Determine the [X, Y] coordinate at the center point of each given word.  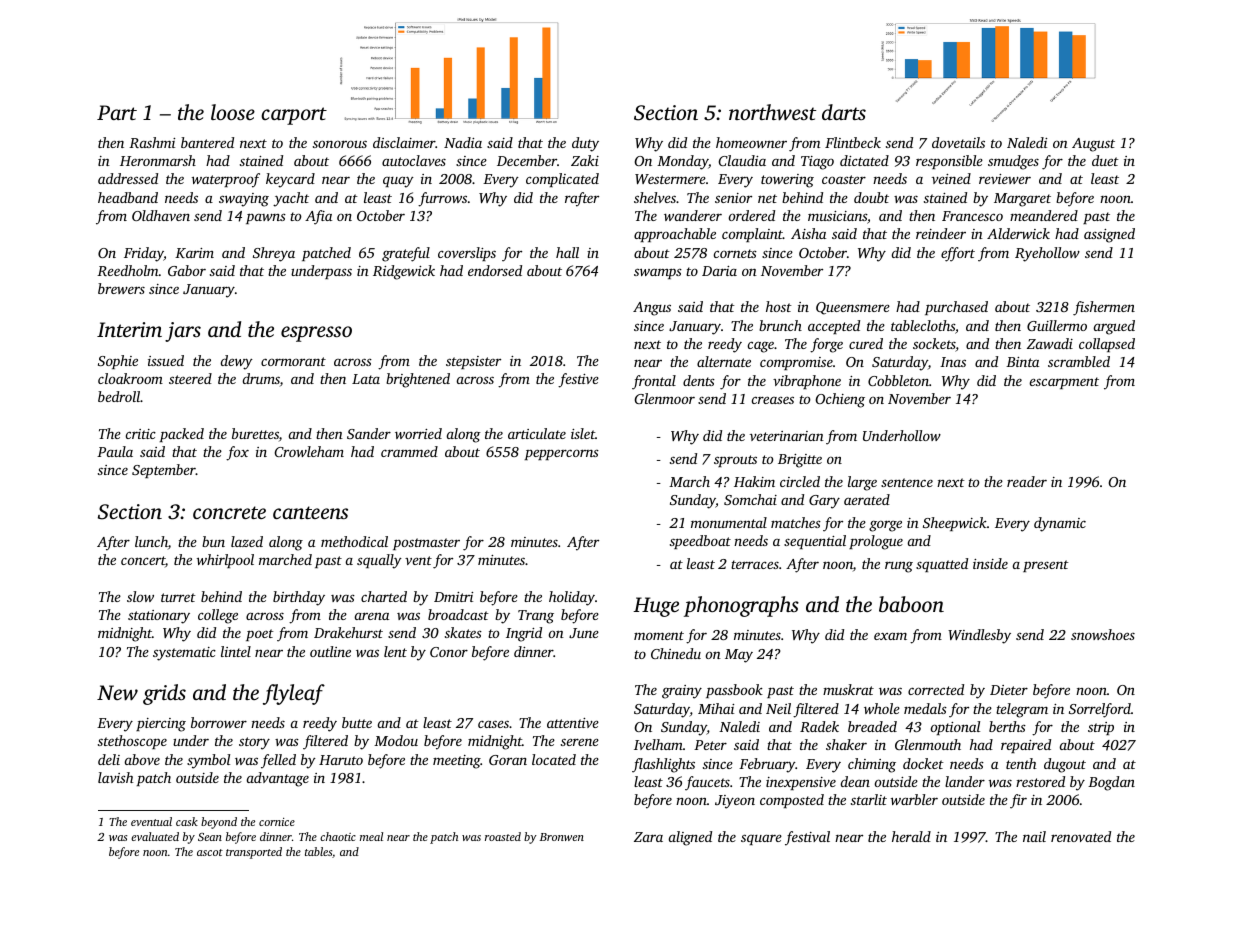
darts [844, 112]
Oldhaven [161, 215]
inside [990, 563]
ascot [210, 852]
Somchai [750, 499]
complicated [562, 180]
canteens [310, 512]
